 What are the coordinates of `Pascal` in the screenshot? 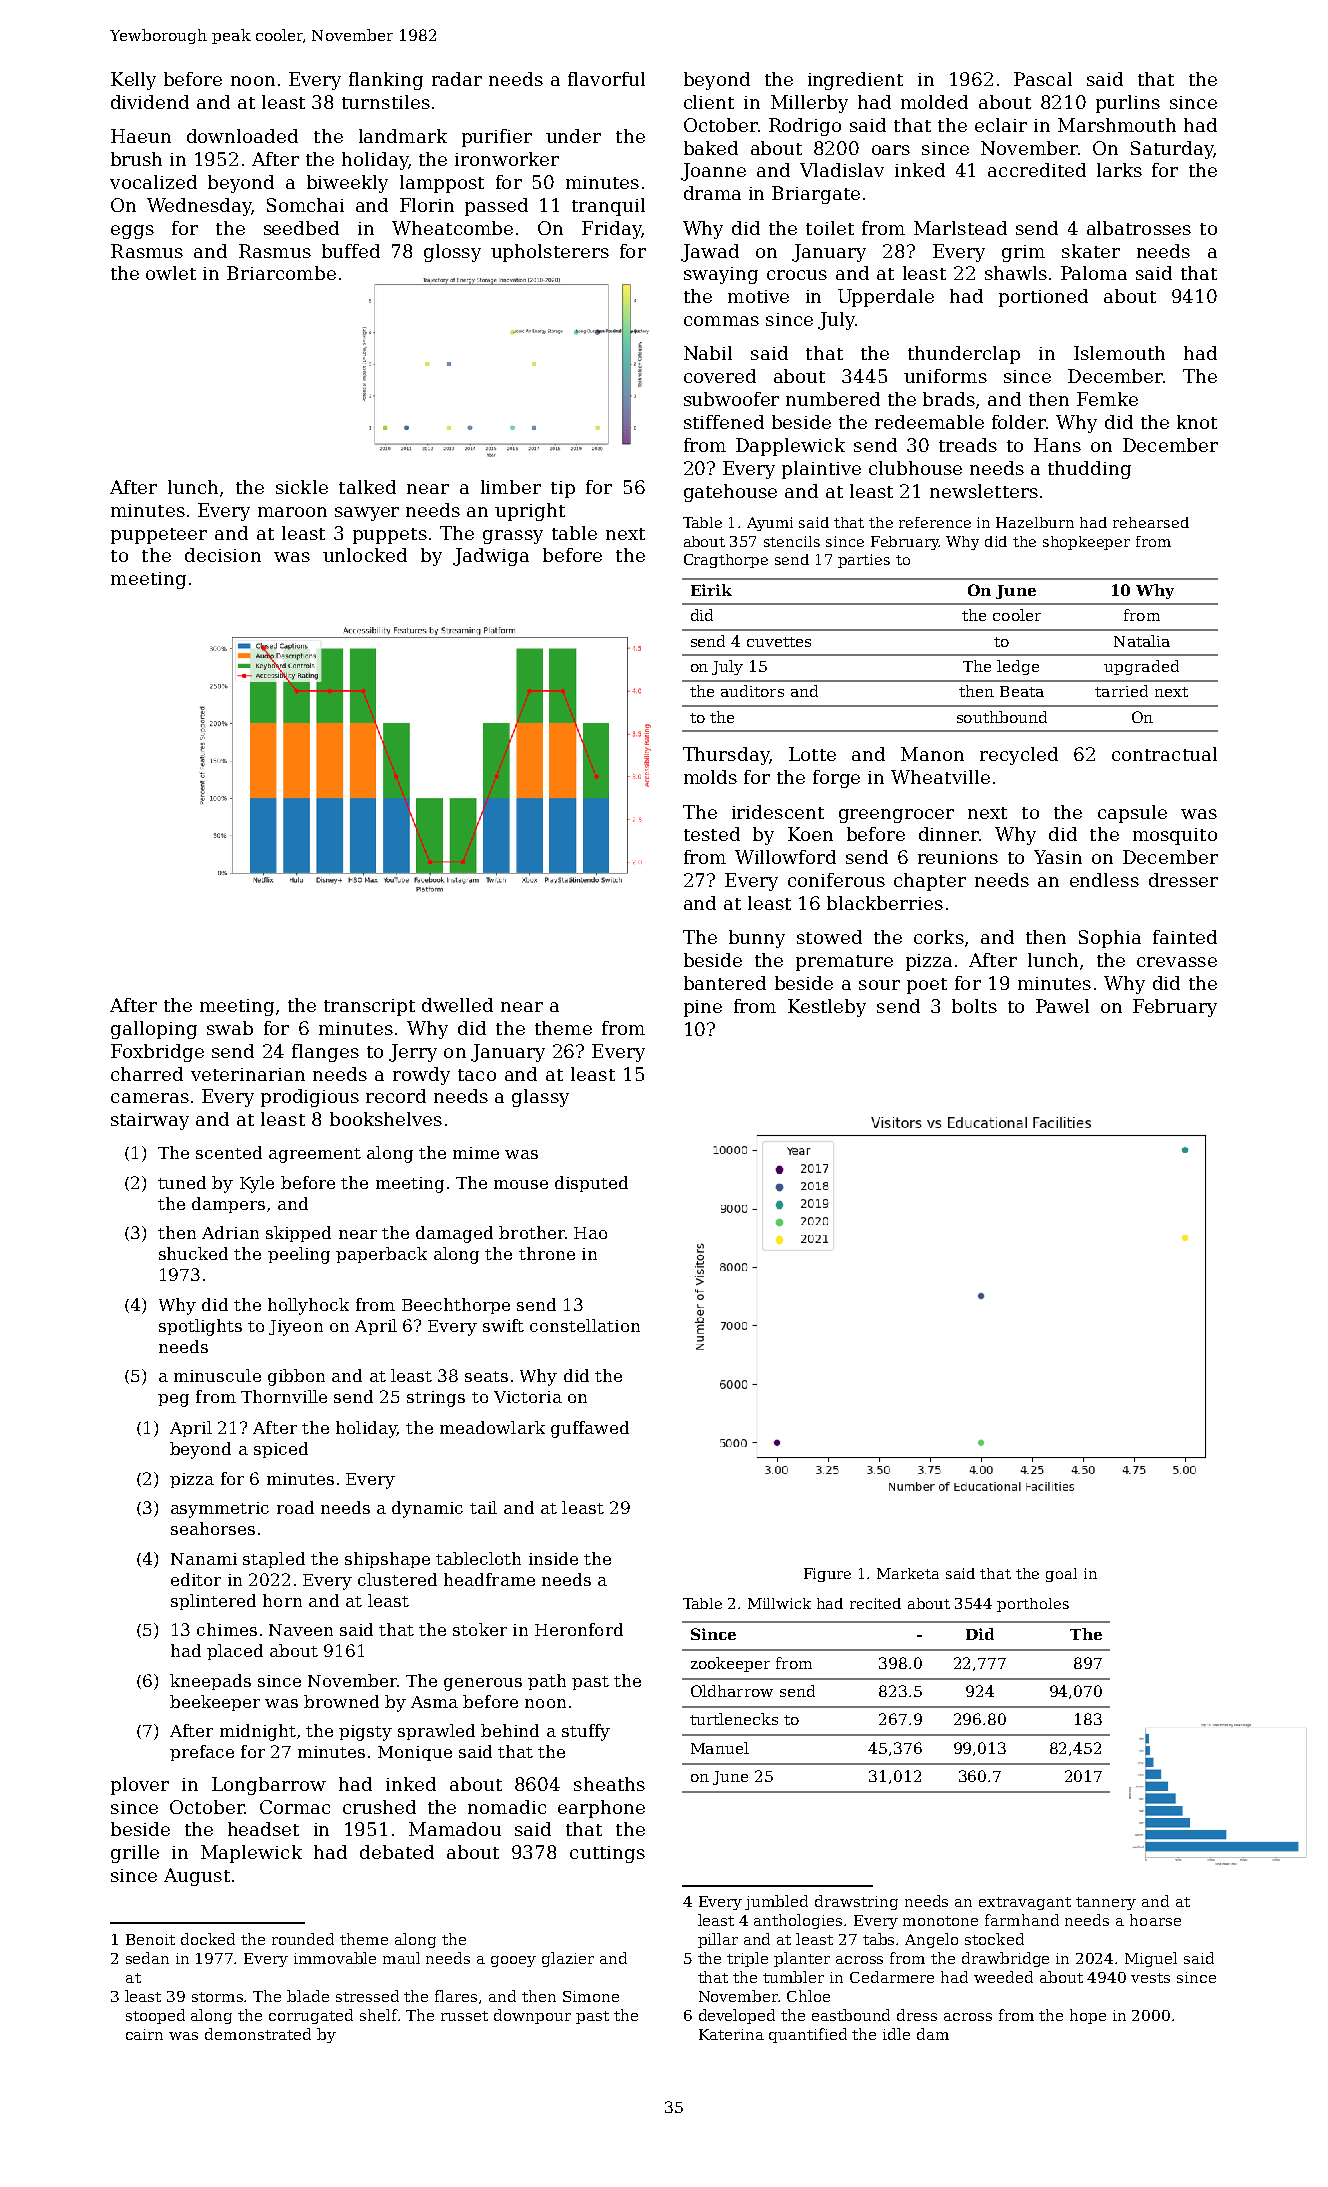 It's located at (1043, 79).
